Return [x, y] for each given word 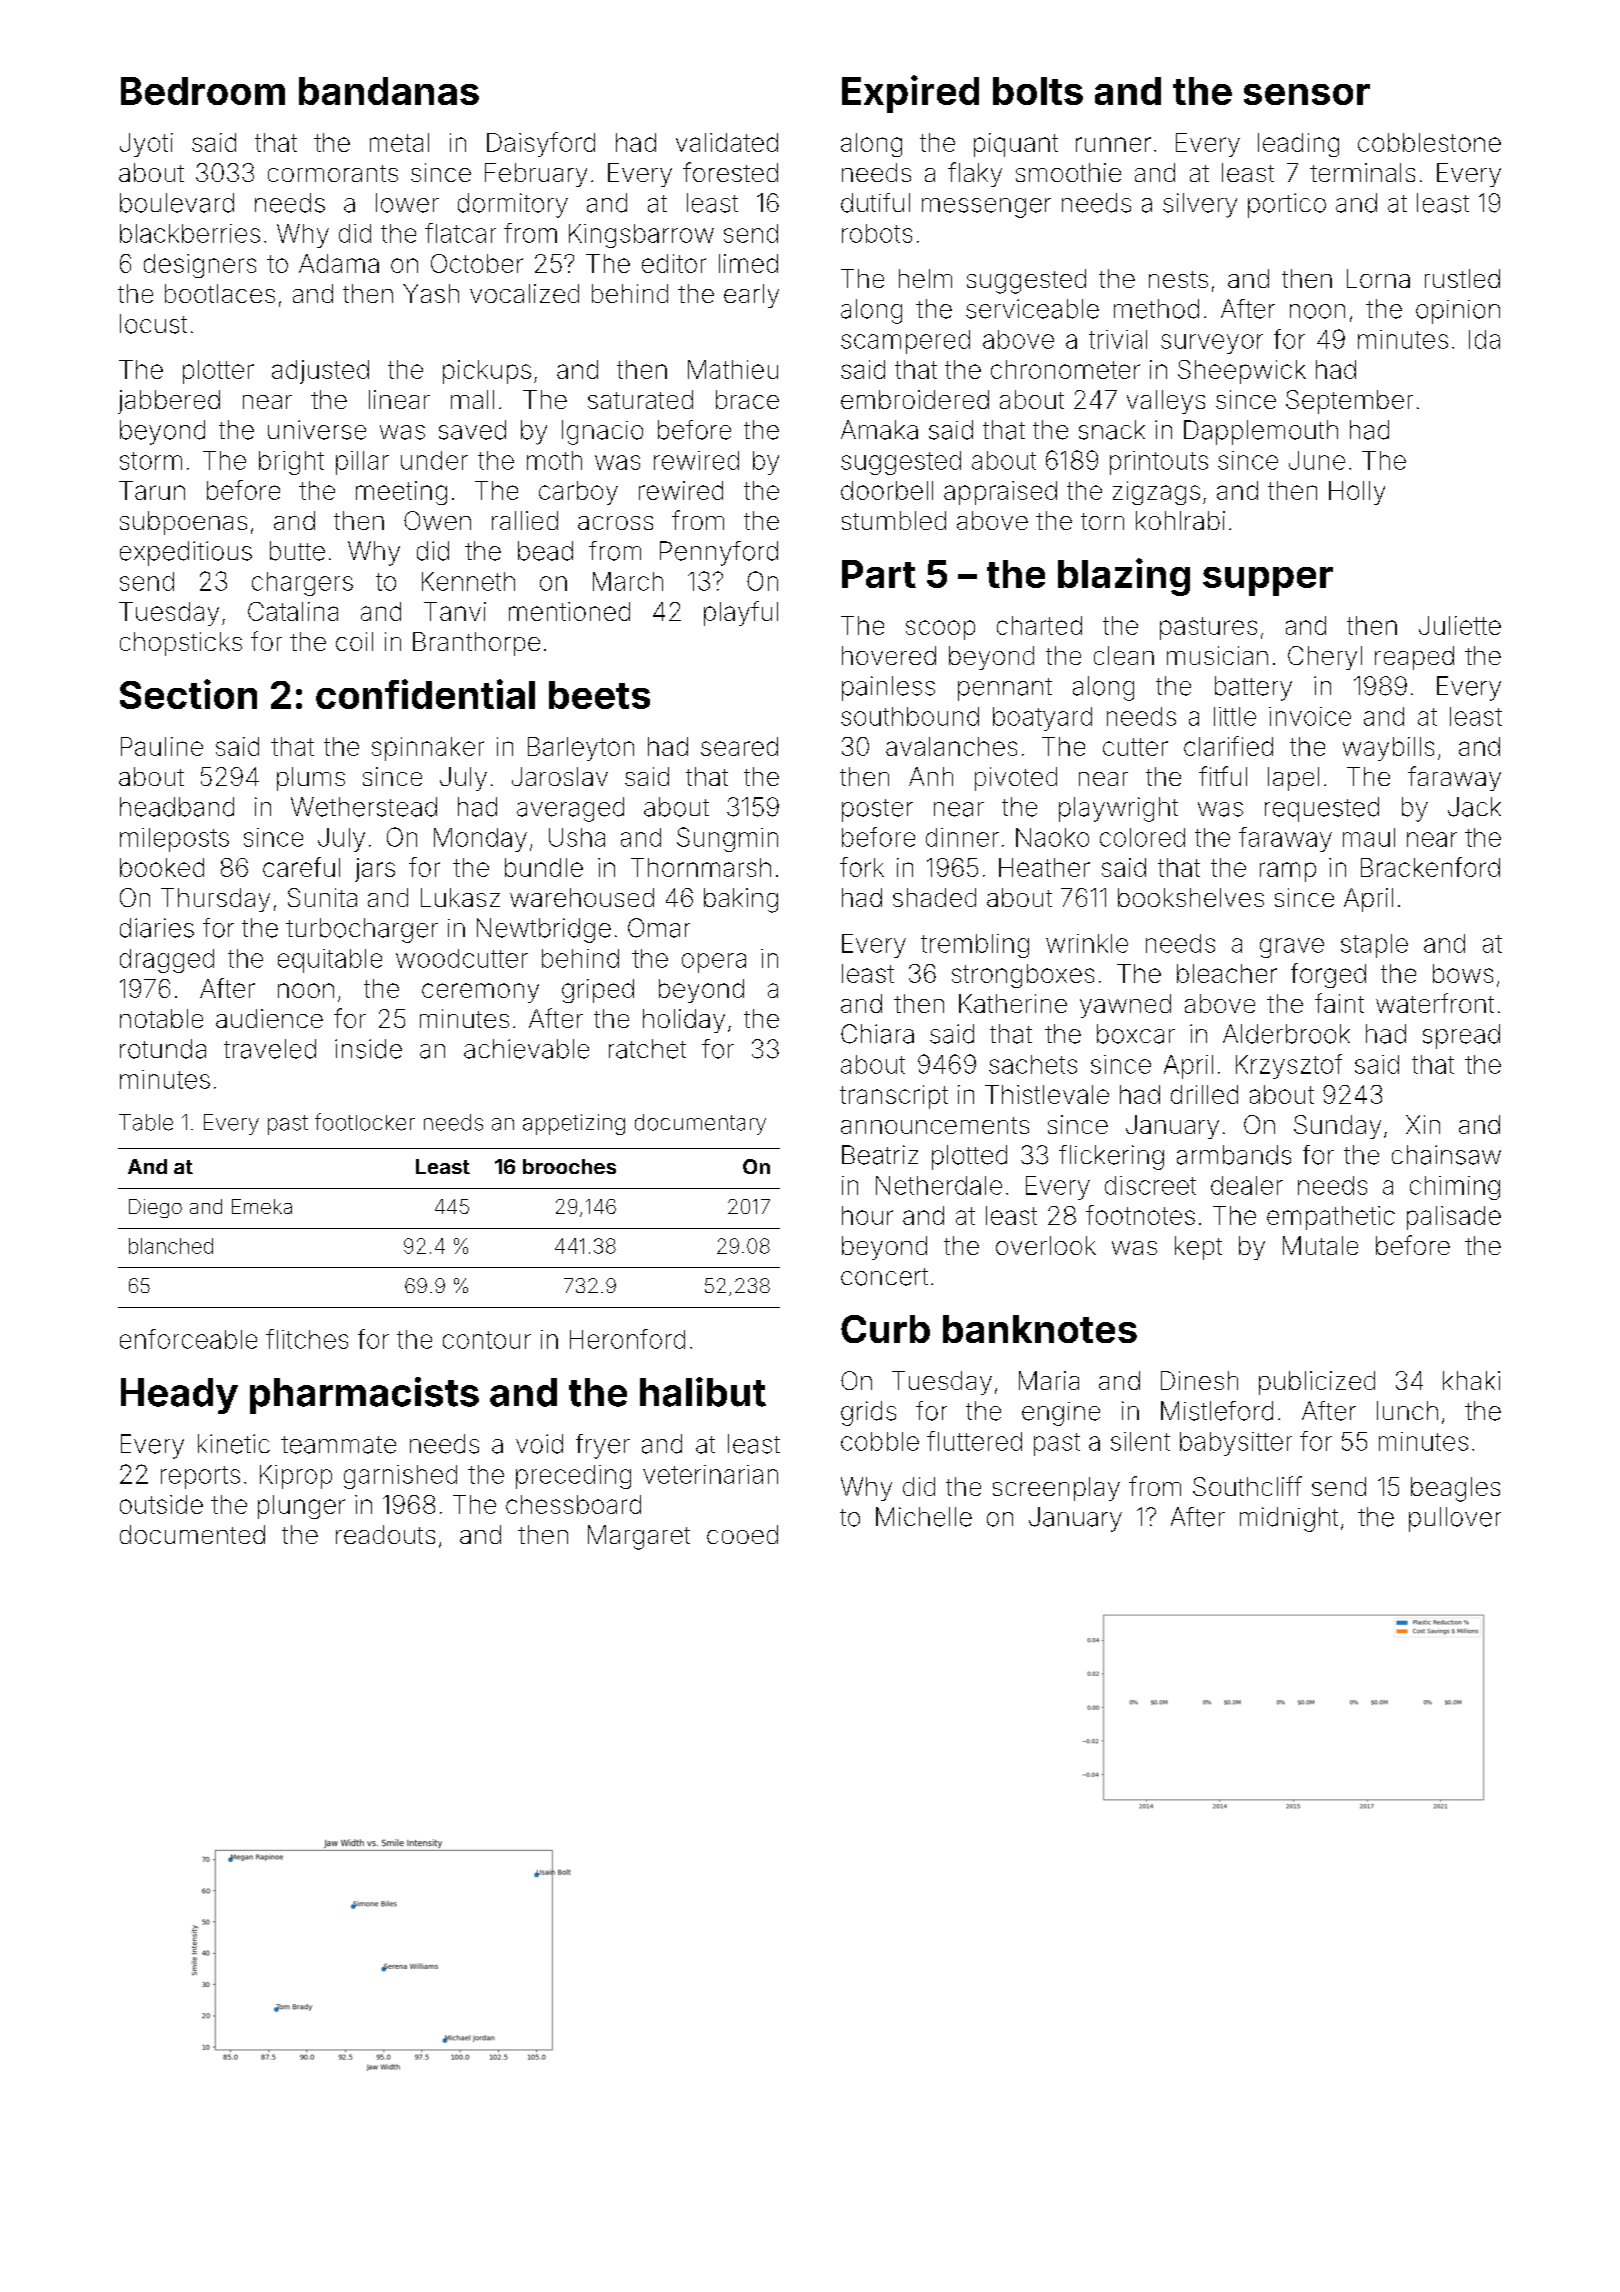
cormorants [333, 173]
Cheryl [1325, 658]
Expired [910, 94]
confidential [425, 694]
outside [161, 1504]
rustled [1462, 278]
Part [879, 574]
